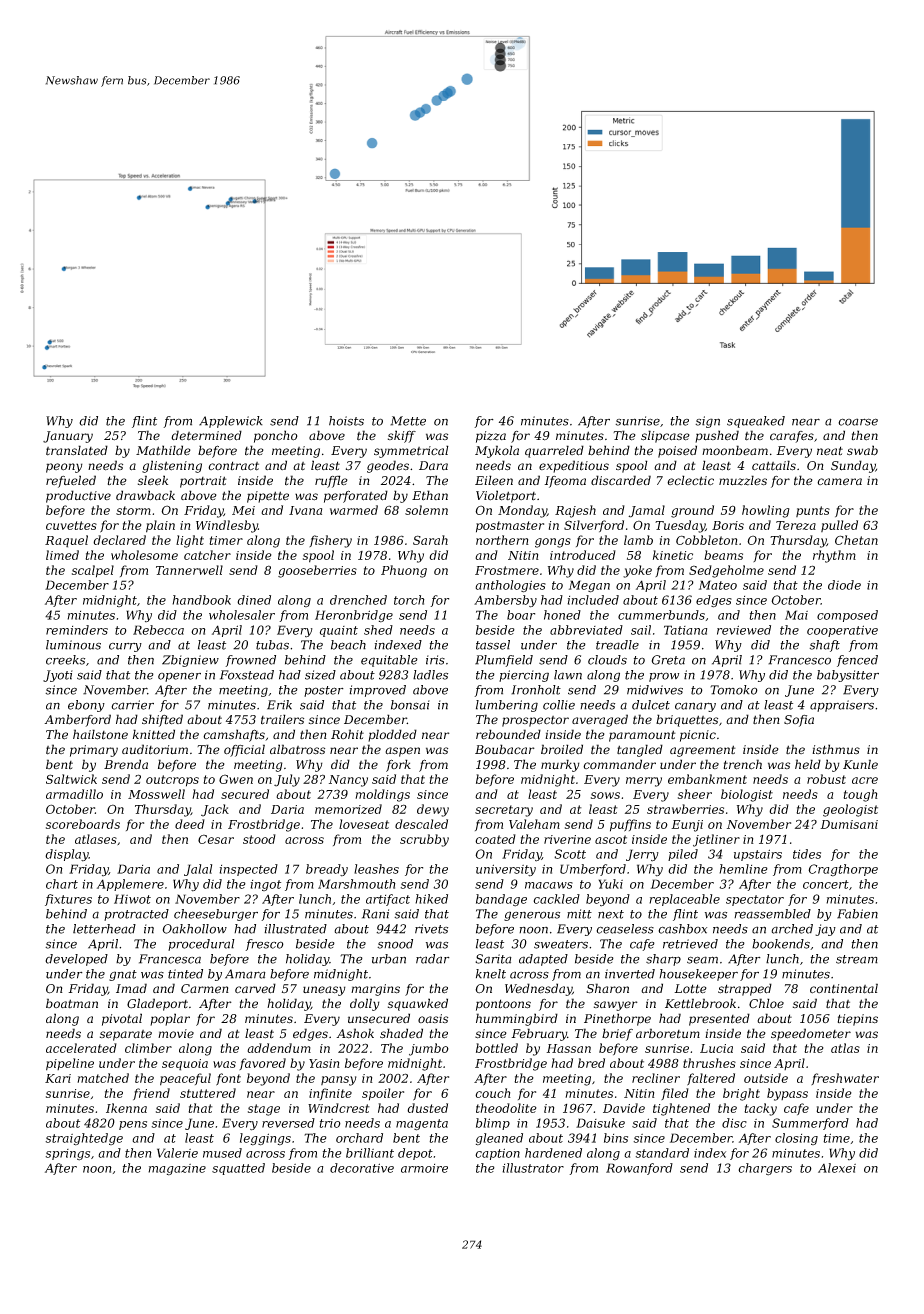 This screenshot has height=1314, width=924. What do you see at coordinates (408, 421) in the screenshot?
I see `Mette` at bounding box center [408, 421].
